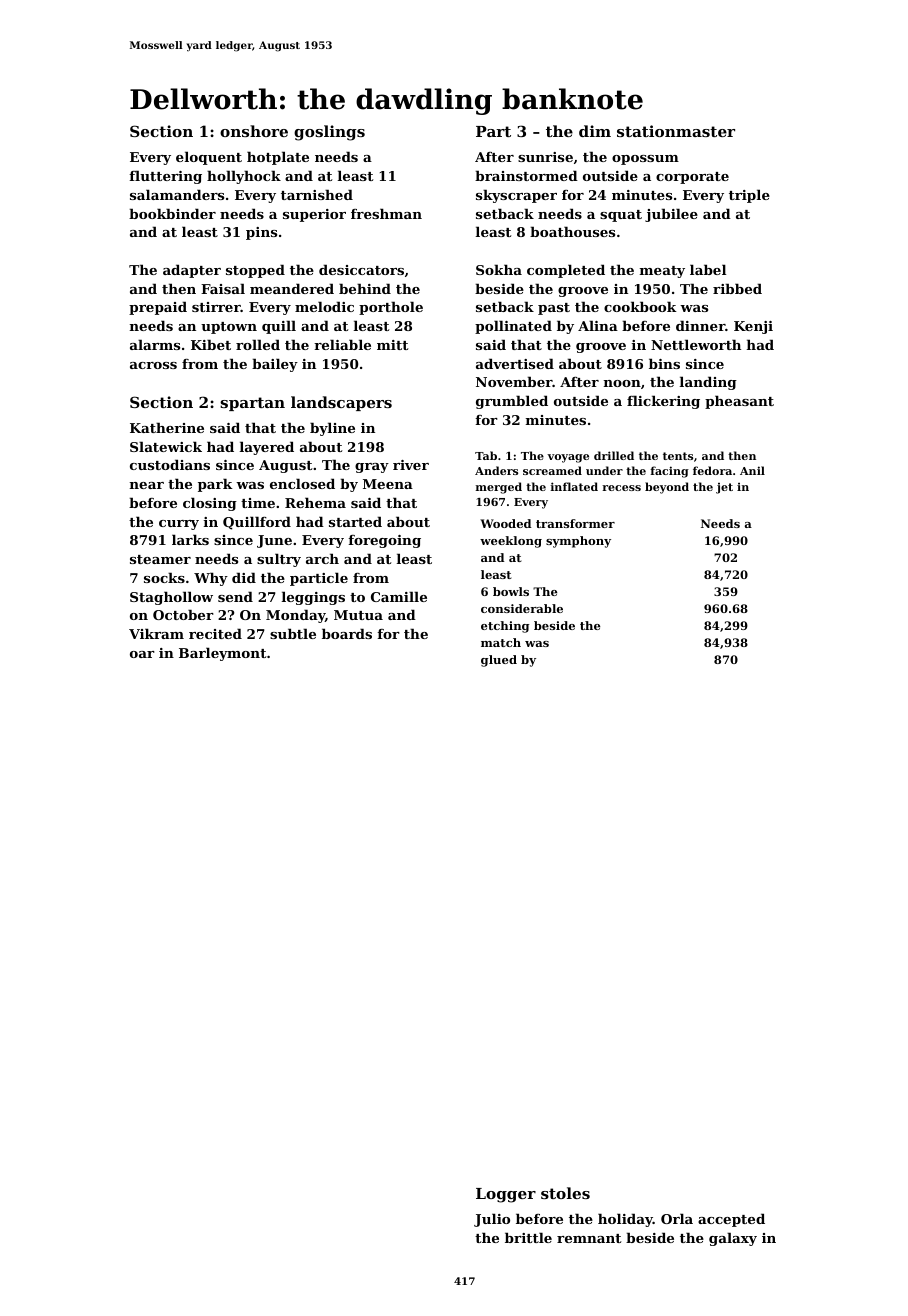  Describe the element at coordinates (222, 654) in the screenshot. I see `Barleymont` at that location.
